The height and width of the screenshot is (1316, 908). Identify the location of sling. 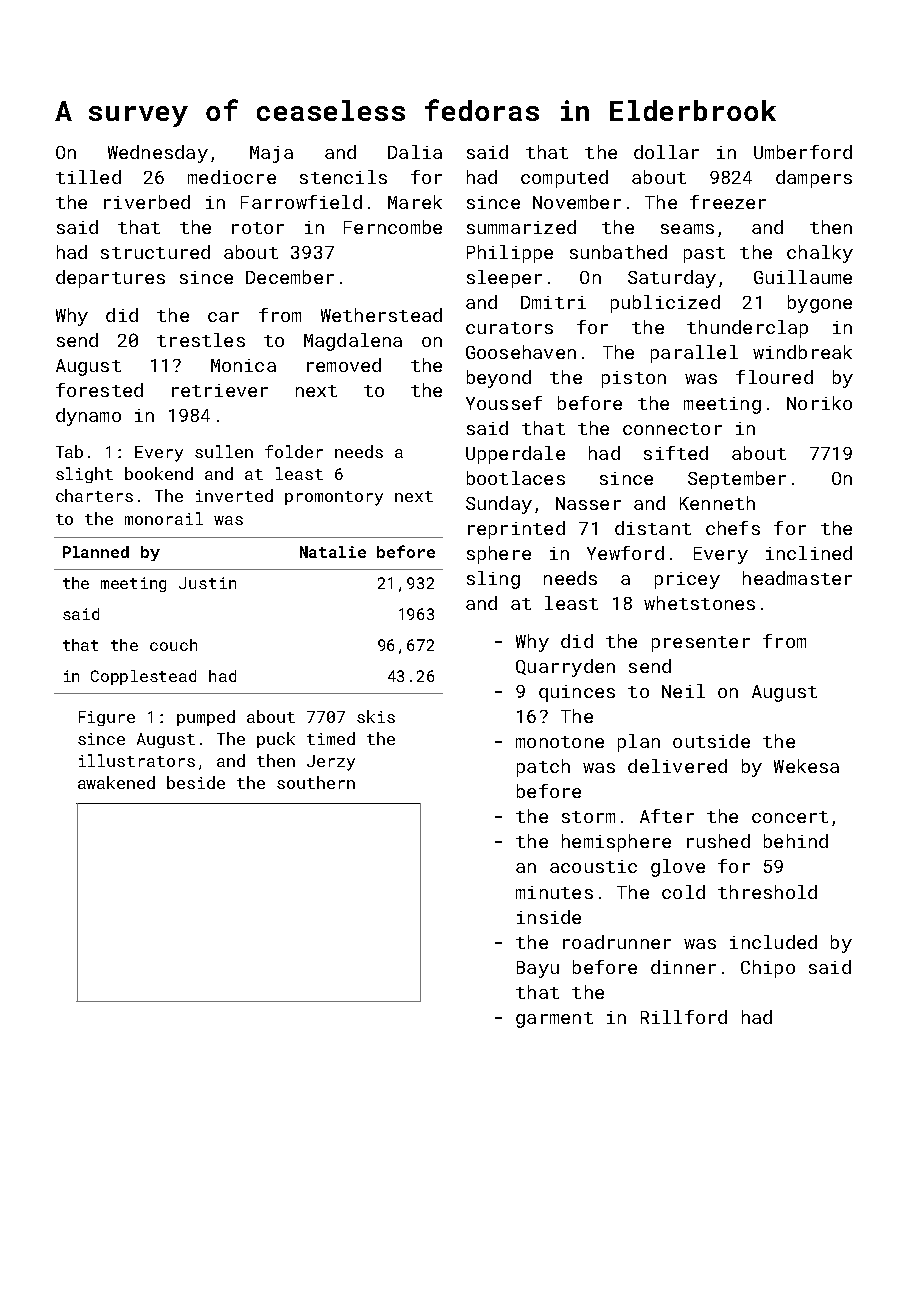
(493, 580).
